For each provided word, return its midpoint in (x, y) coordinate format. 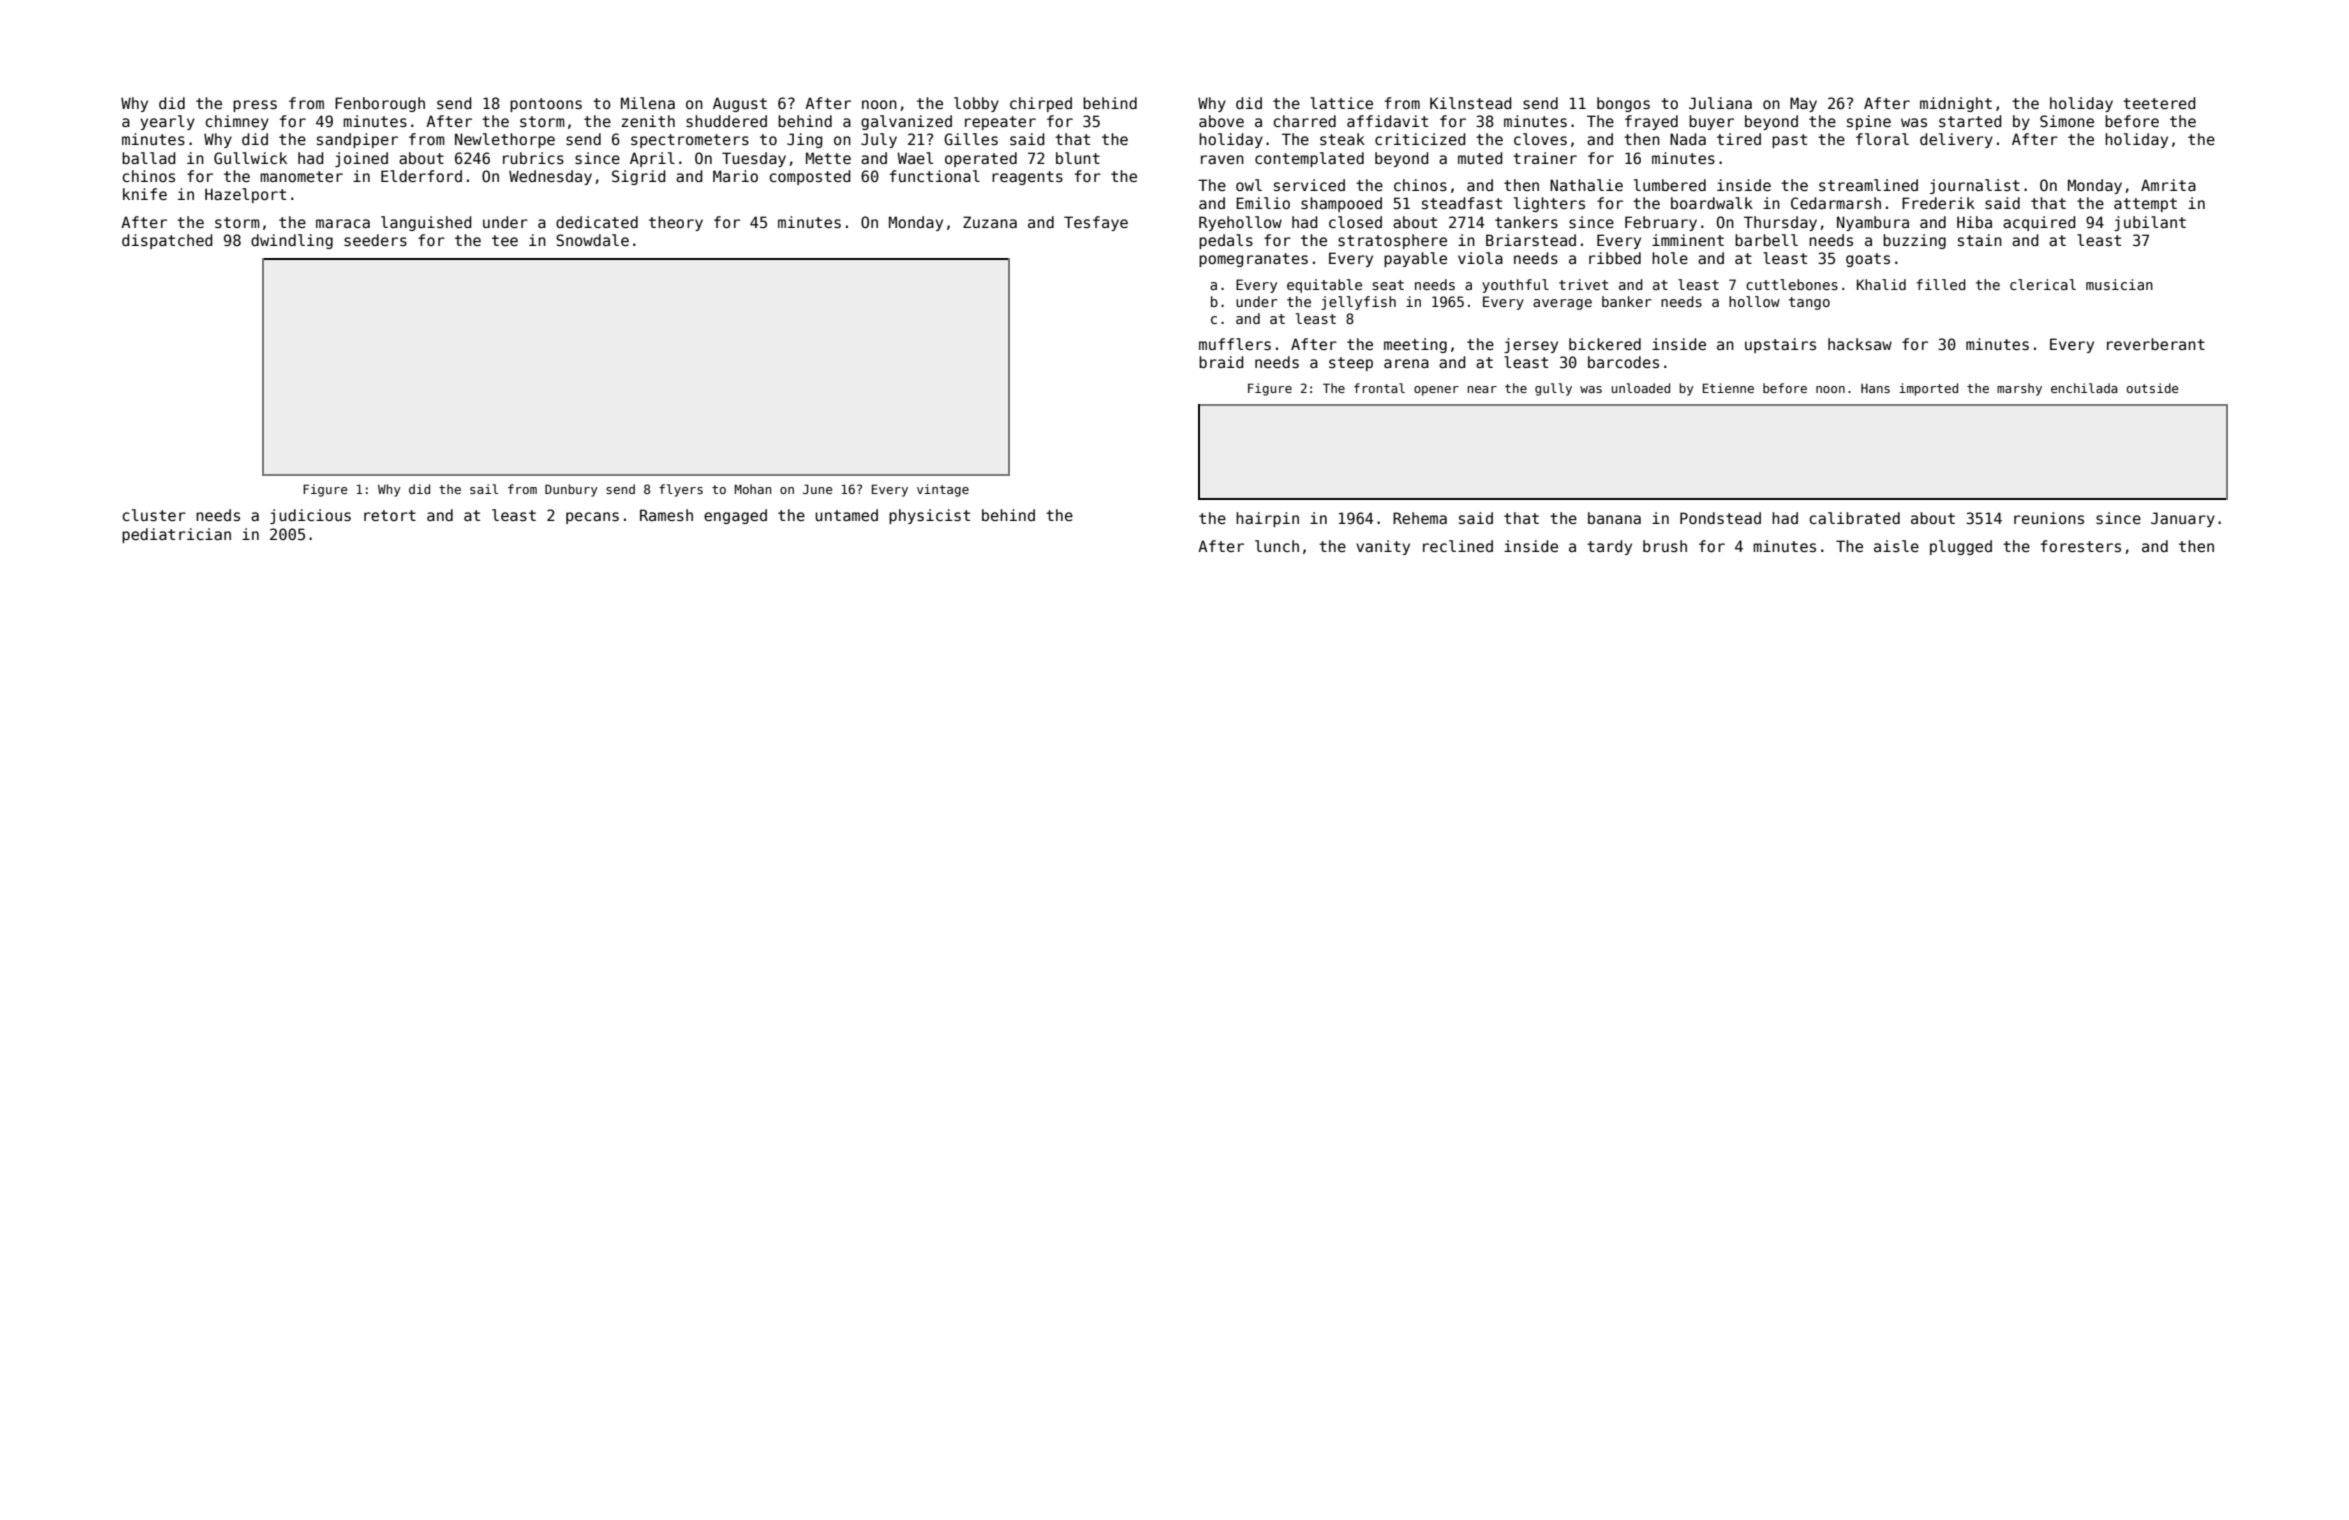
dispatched (167, 241)
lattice (1341, 103)
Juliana (1720, 103)
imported (1928, 389)
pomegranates (1253, 260)
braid (1221, 362)
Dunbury (571, 490)
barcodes (1623, 362)
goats (1868, 260)
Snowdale (592, 240)
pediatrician (176, 535)
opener (1436, 391)
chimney (237, 122)
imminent (1688, 240)
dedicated (597, 222)
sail (484, 489)
